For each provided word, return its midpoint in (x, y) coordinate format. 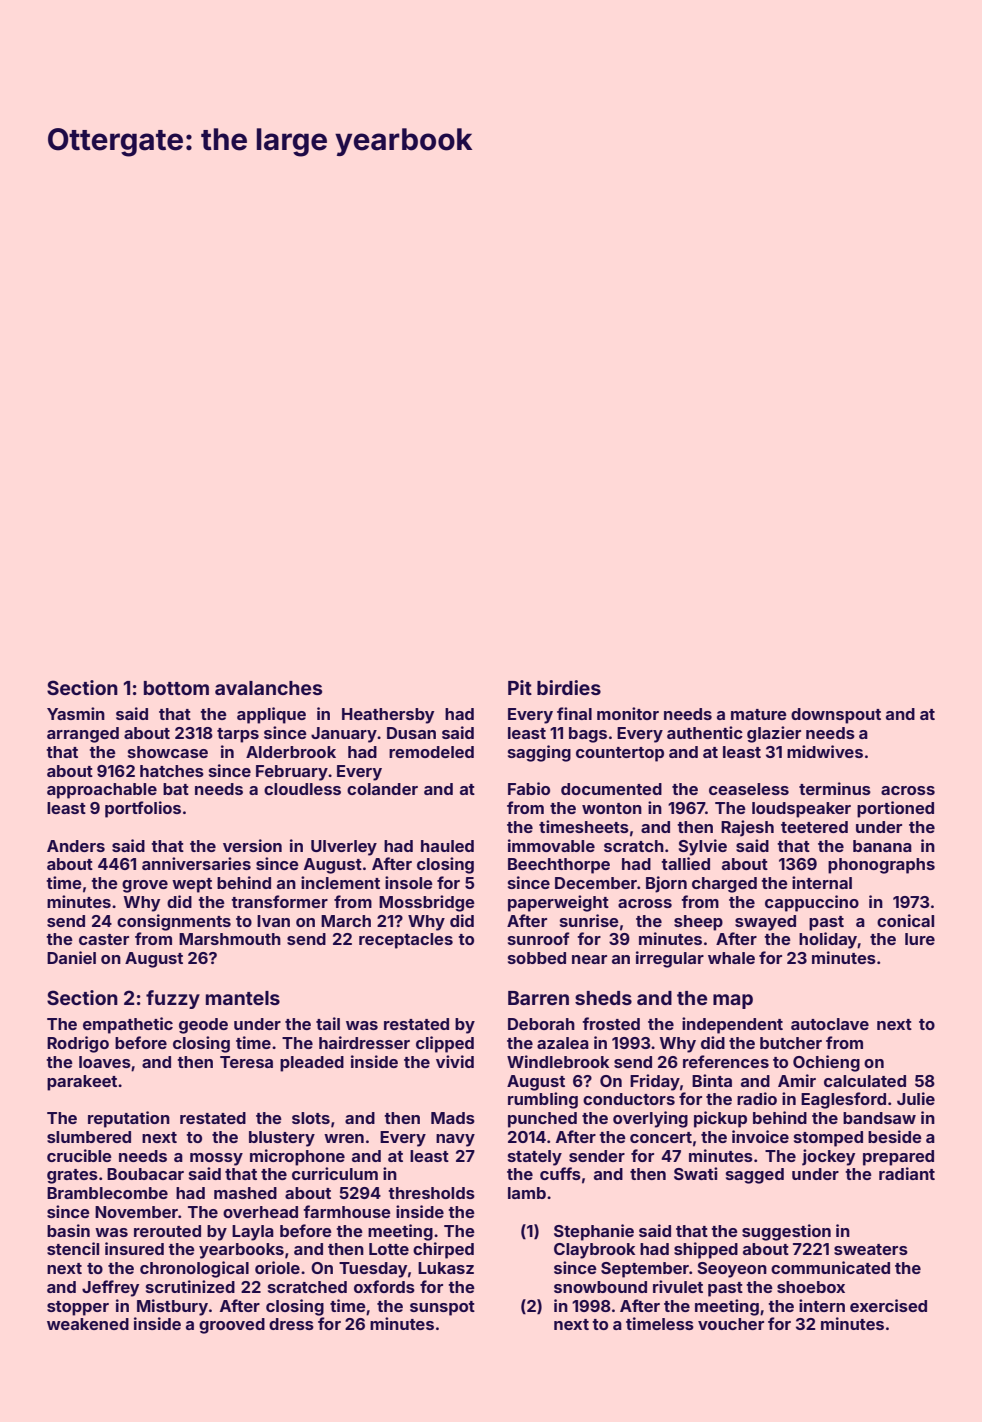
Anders (76, 846)
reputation (129, 1119)
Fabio (529, 788)
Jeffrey (110, 1288)
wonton (612, 808)
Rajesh (747, 828)
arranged (83, 735)
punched (542, 1120)
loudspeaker (801, 810)
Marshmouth (230, 939)
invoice (760, 1136)
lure (920, 939)
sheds (603, 998)
